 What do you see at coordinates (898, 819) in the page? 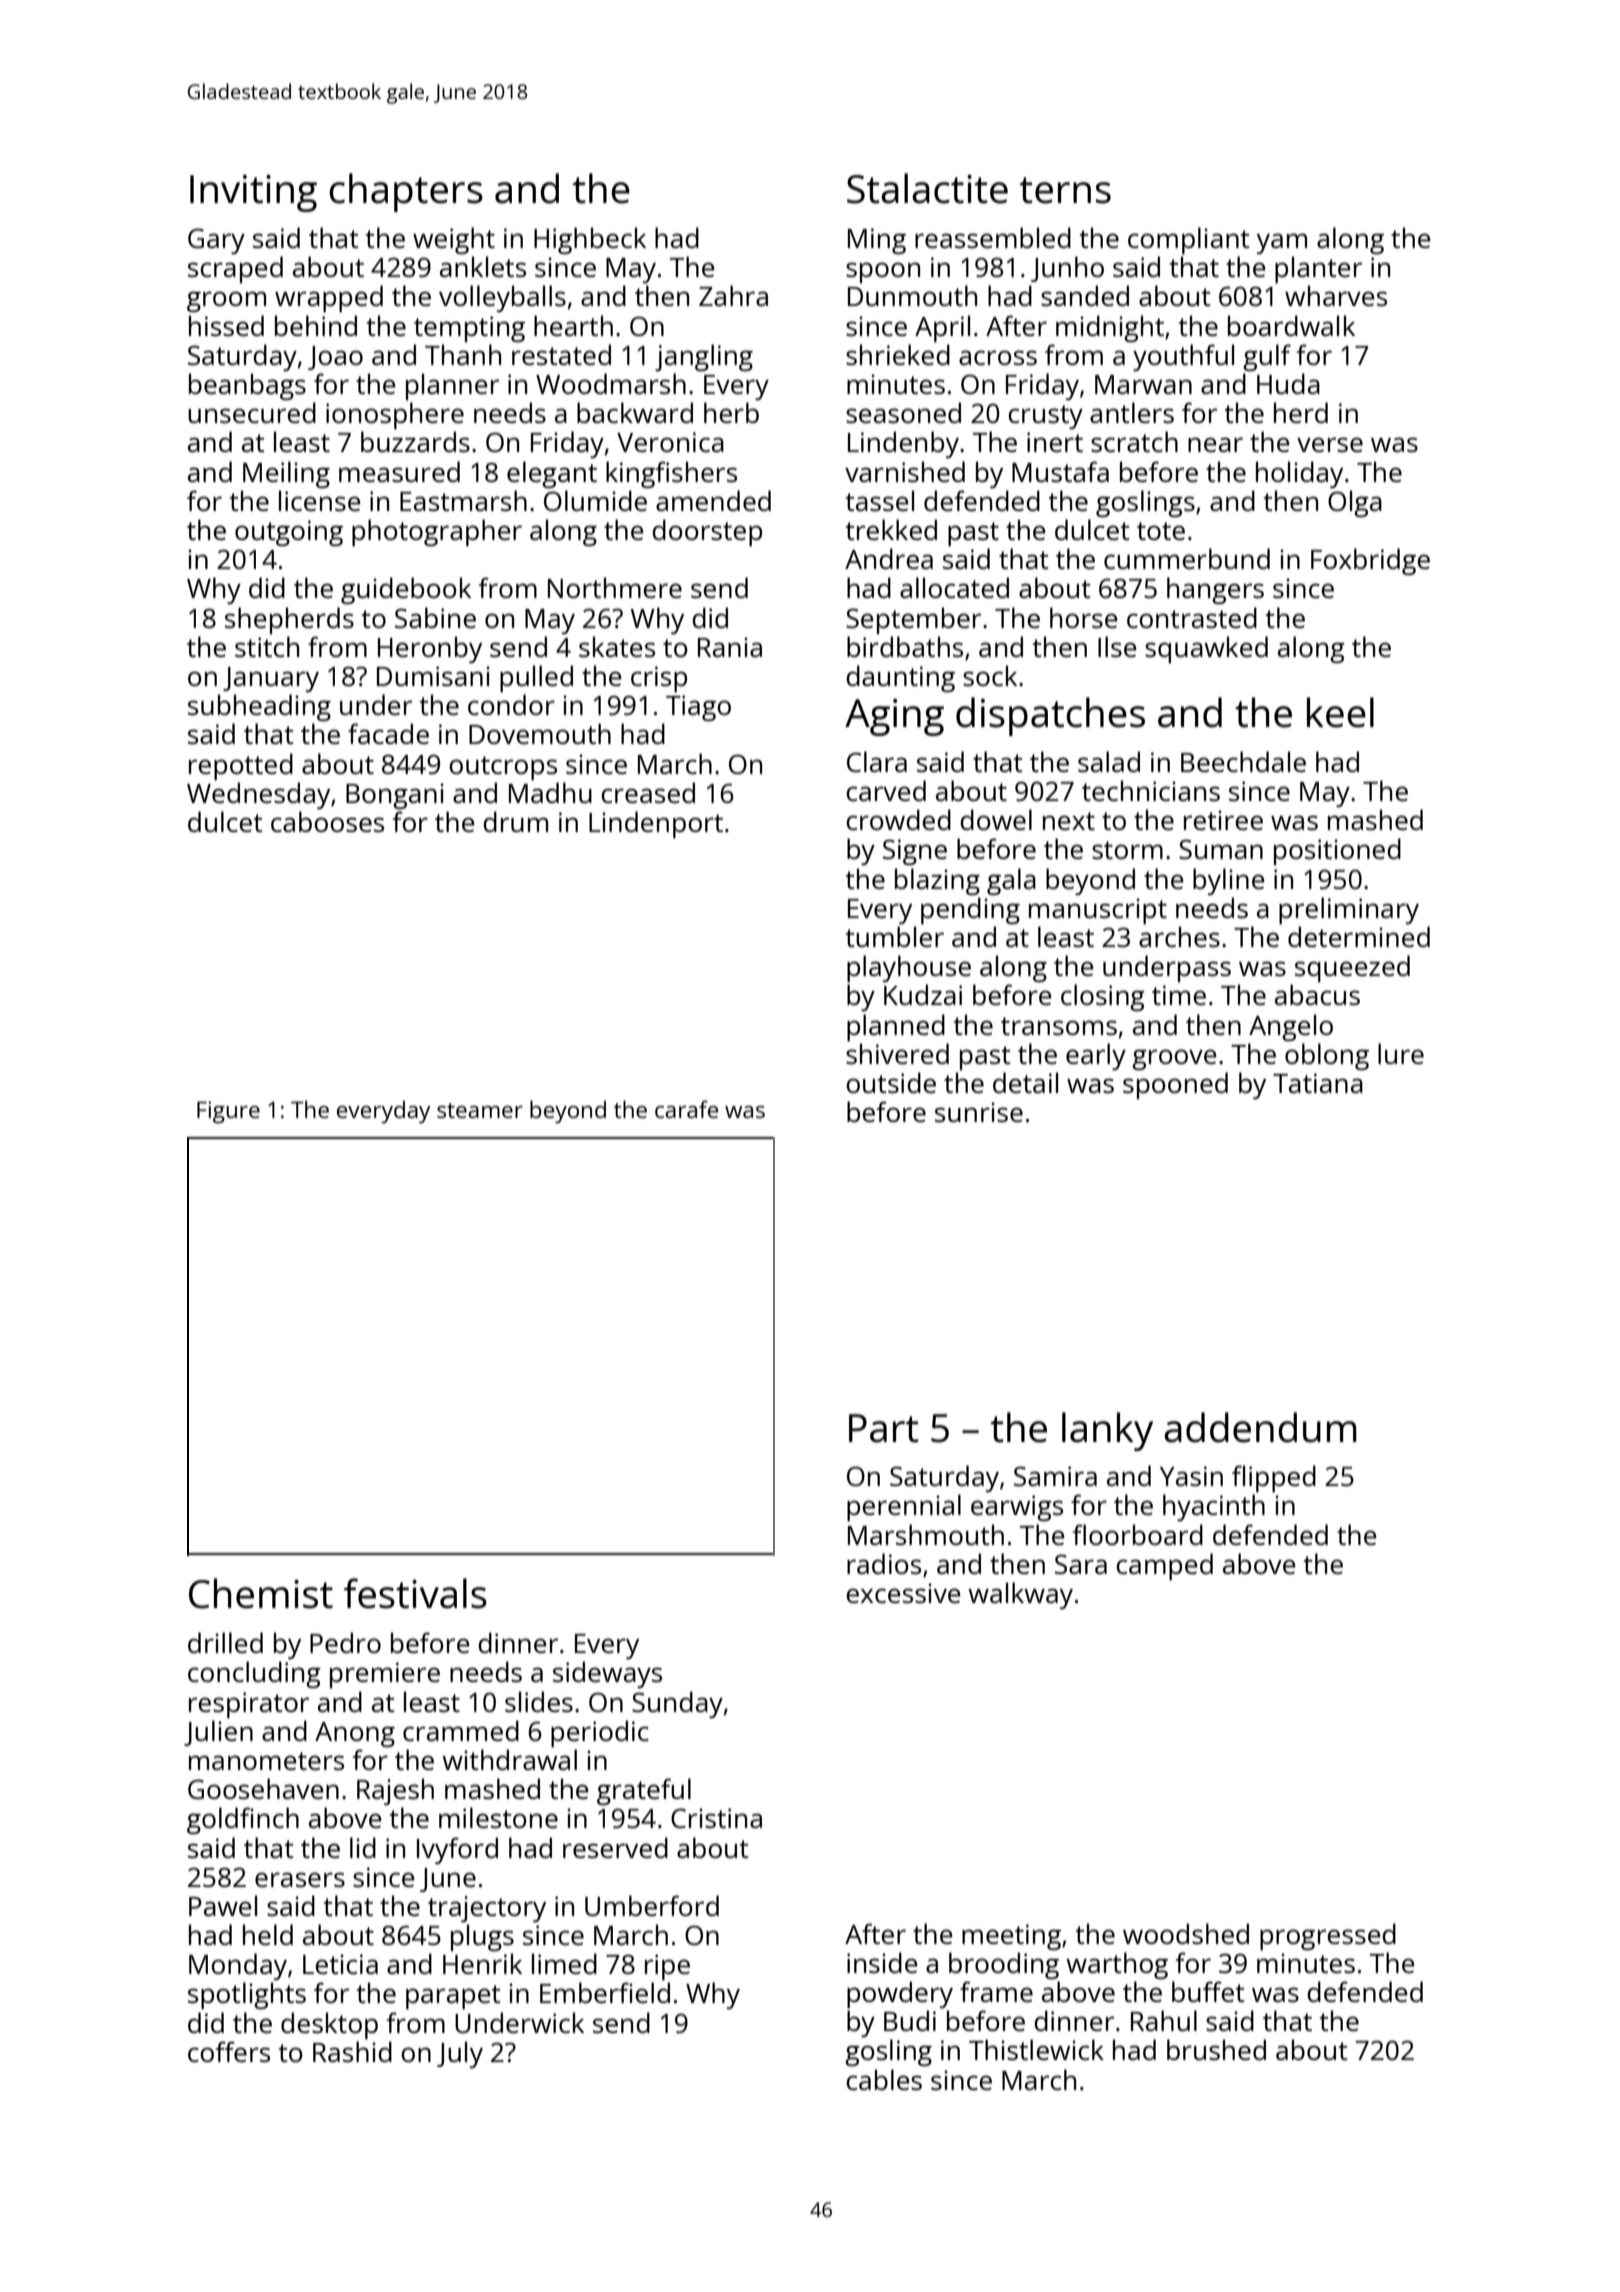
I see `crowded` at bounding box center [898, 819].
